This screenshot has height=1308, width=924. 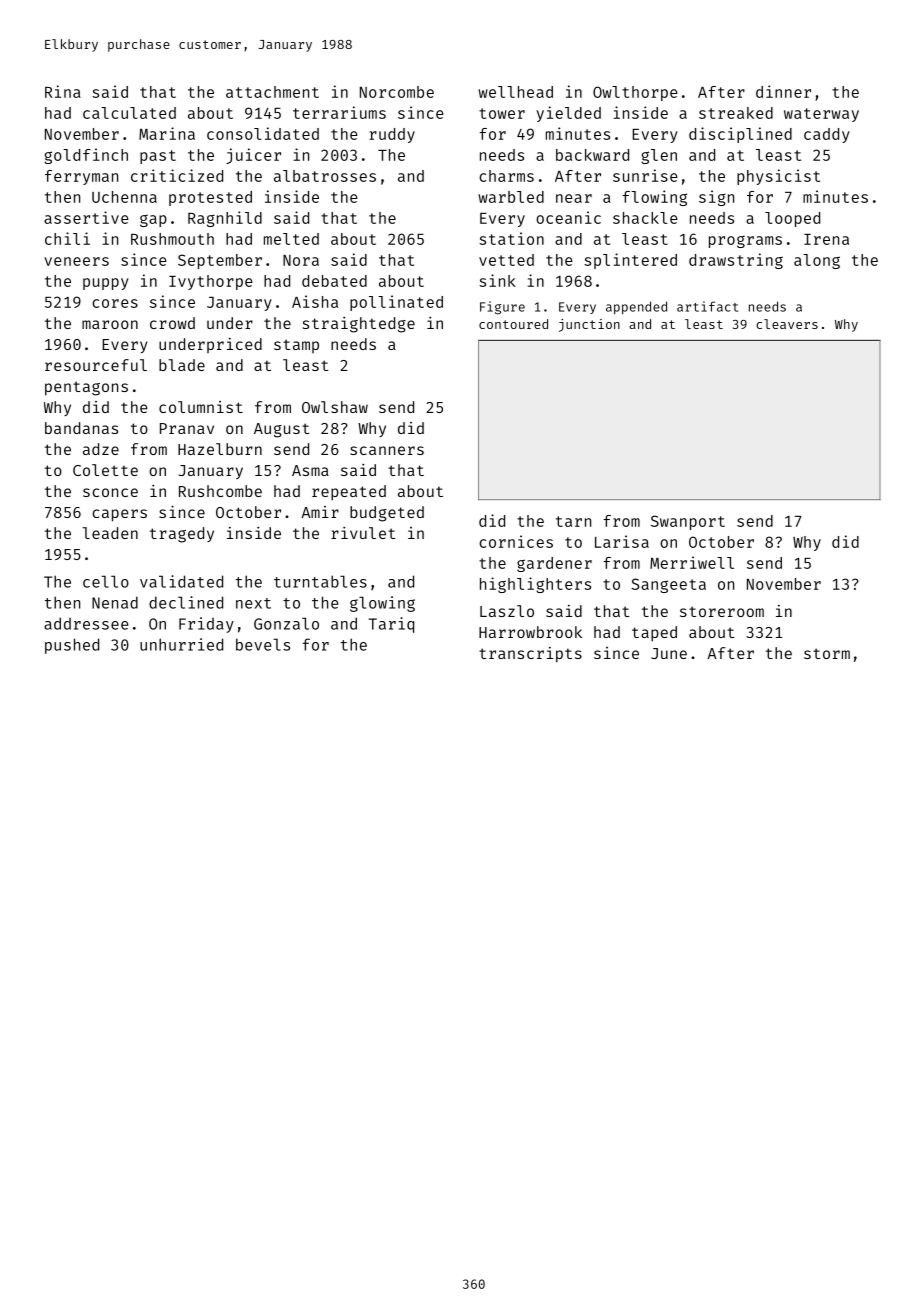 What do you see at coordinates (72, 646) in the screenshot?
I see `pushed` at bounding box center [72, 646].
